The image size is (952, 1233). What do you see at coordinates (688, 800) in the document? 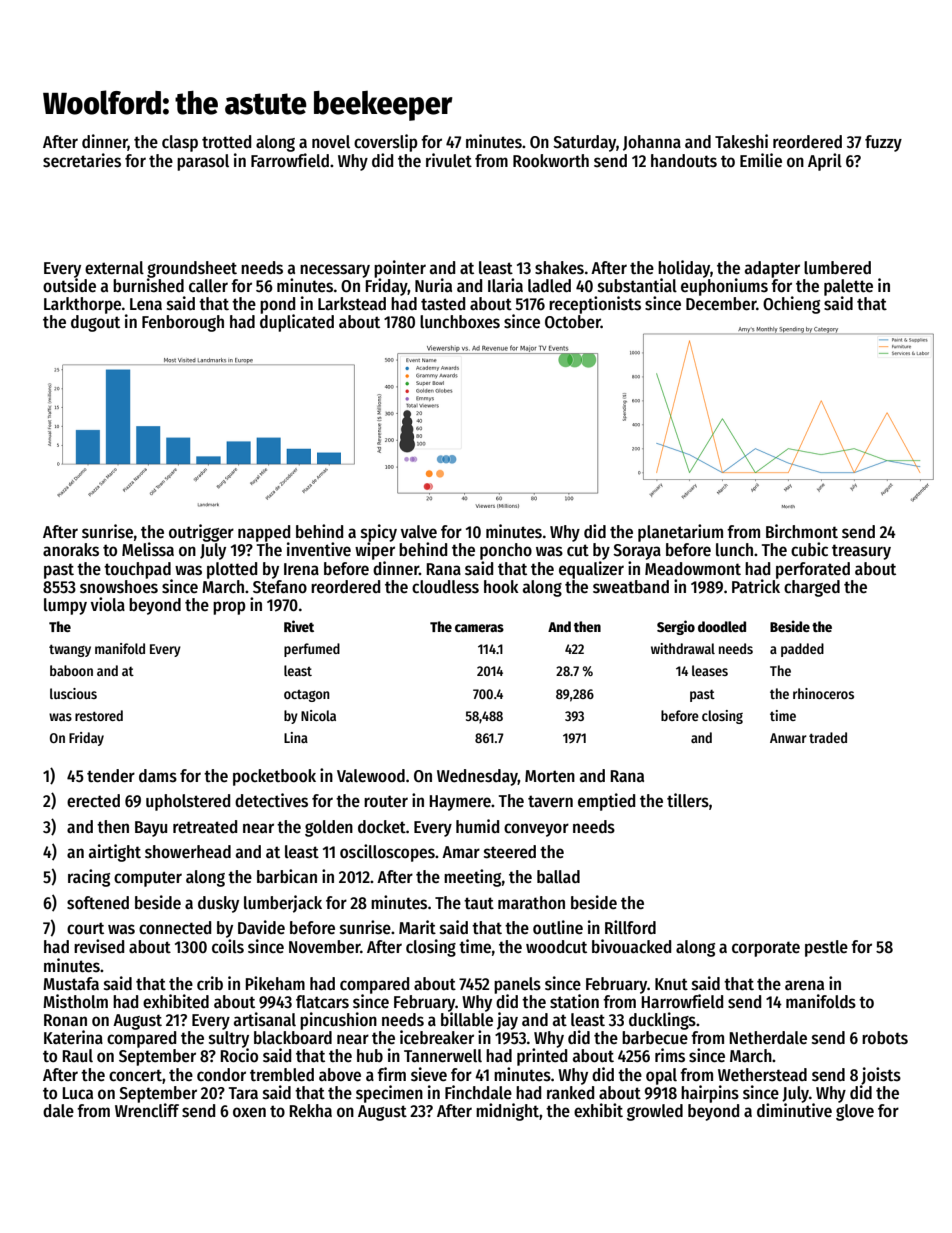
I see `tillers` at bounding box center [688, 800].
